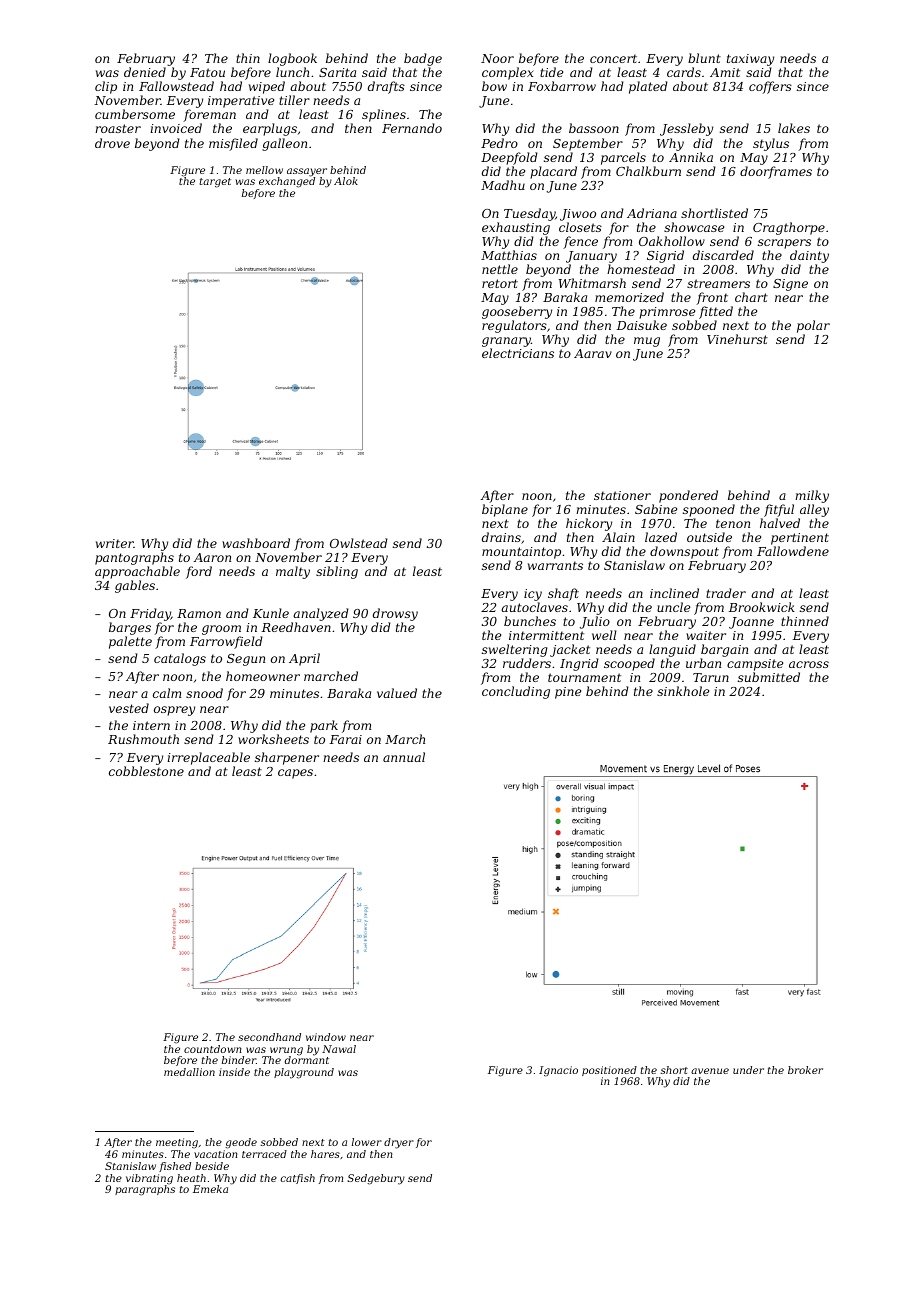 The height and width of the screenshot is (1308, 924). Describe the element at coordinates (589, 524) in the screenshot. I see `hickory` at that location.
